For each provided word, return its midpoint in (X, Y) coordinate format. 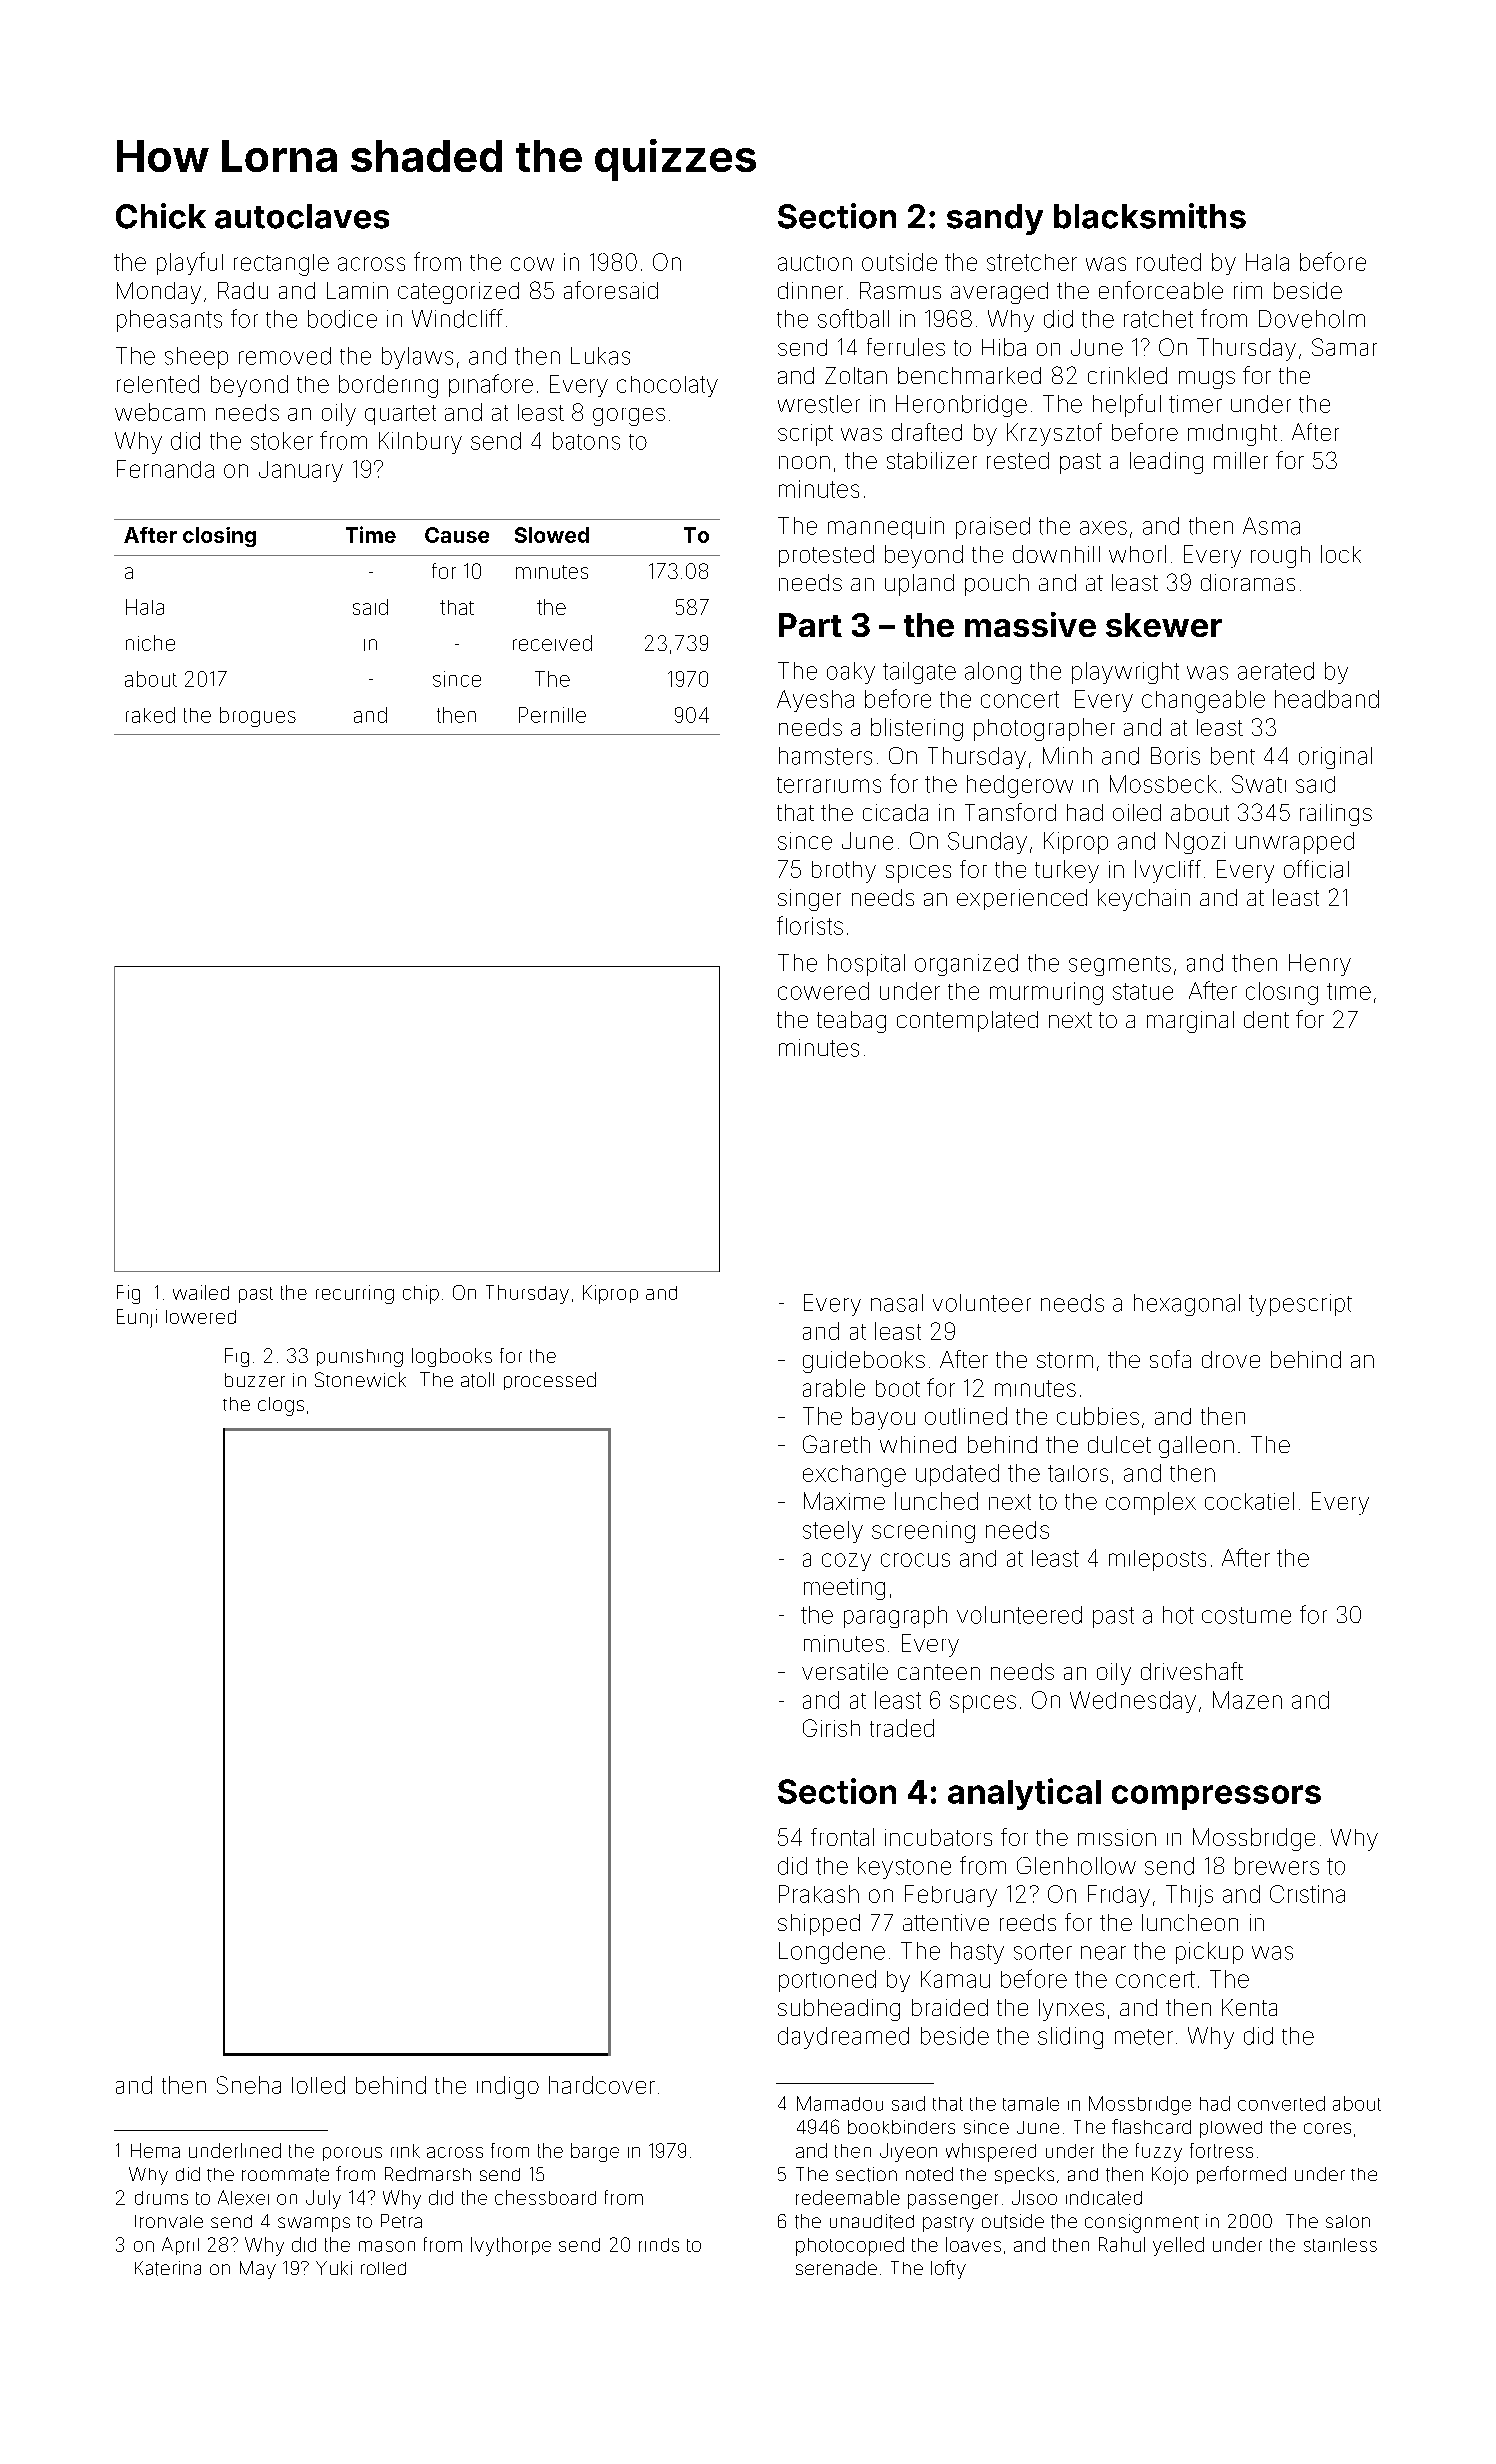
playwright (1125, 673)
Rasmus (900, 290)
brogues (258, 717)
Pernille (552, 715)
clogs (281, 1406)
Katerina (168, 2268)
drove (1231, 1359)
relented (158, 384)
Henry (1320, 965)
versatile (845, 1671)
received (552, 643)
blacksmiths (1150, 216)
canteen (939, 1672)
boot (898, 1388)
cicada (895, 812)
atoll (477, 1380)
